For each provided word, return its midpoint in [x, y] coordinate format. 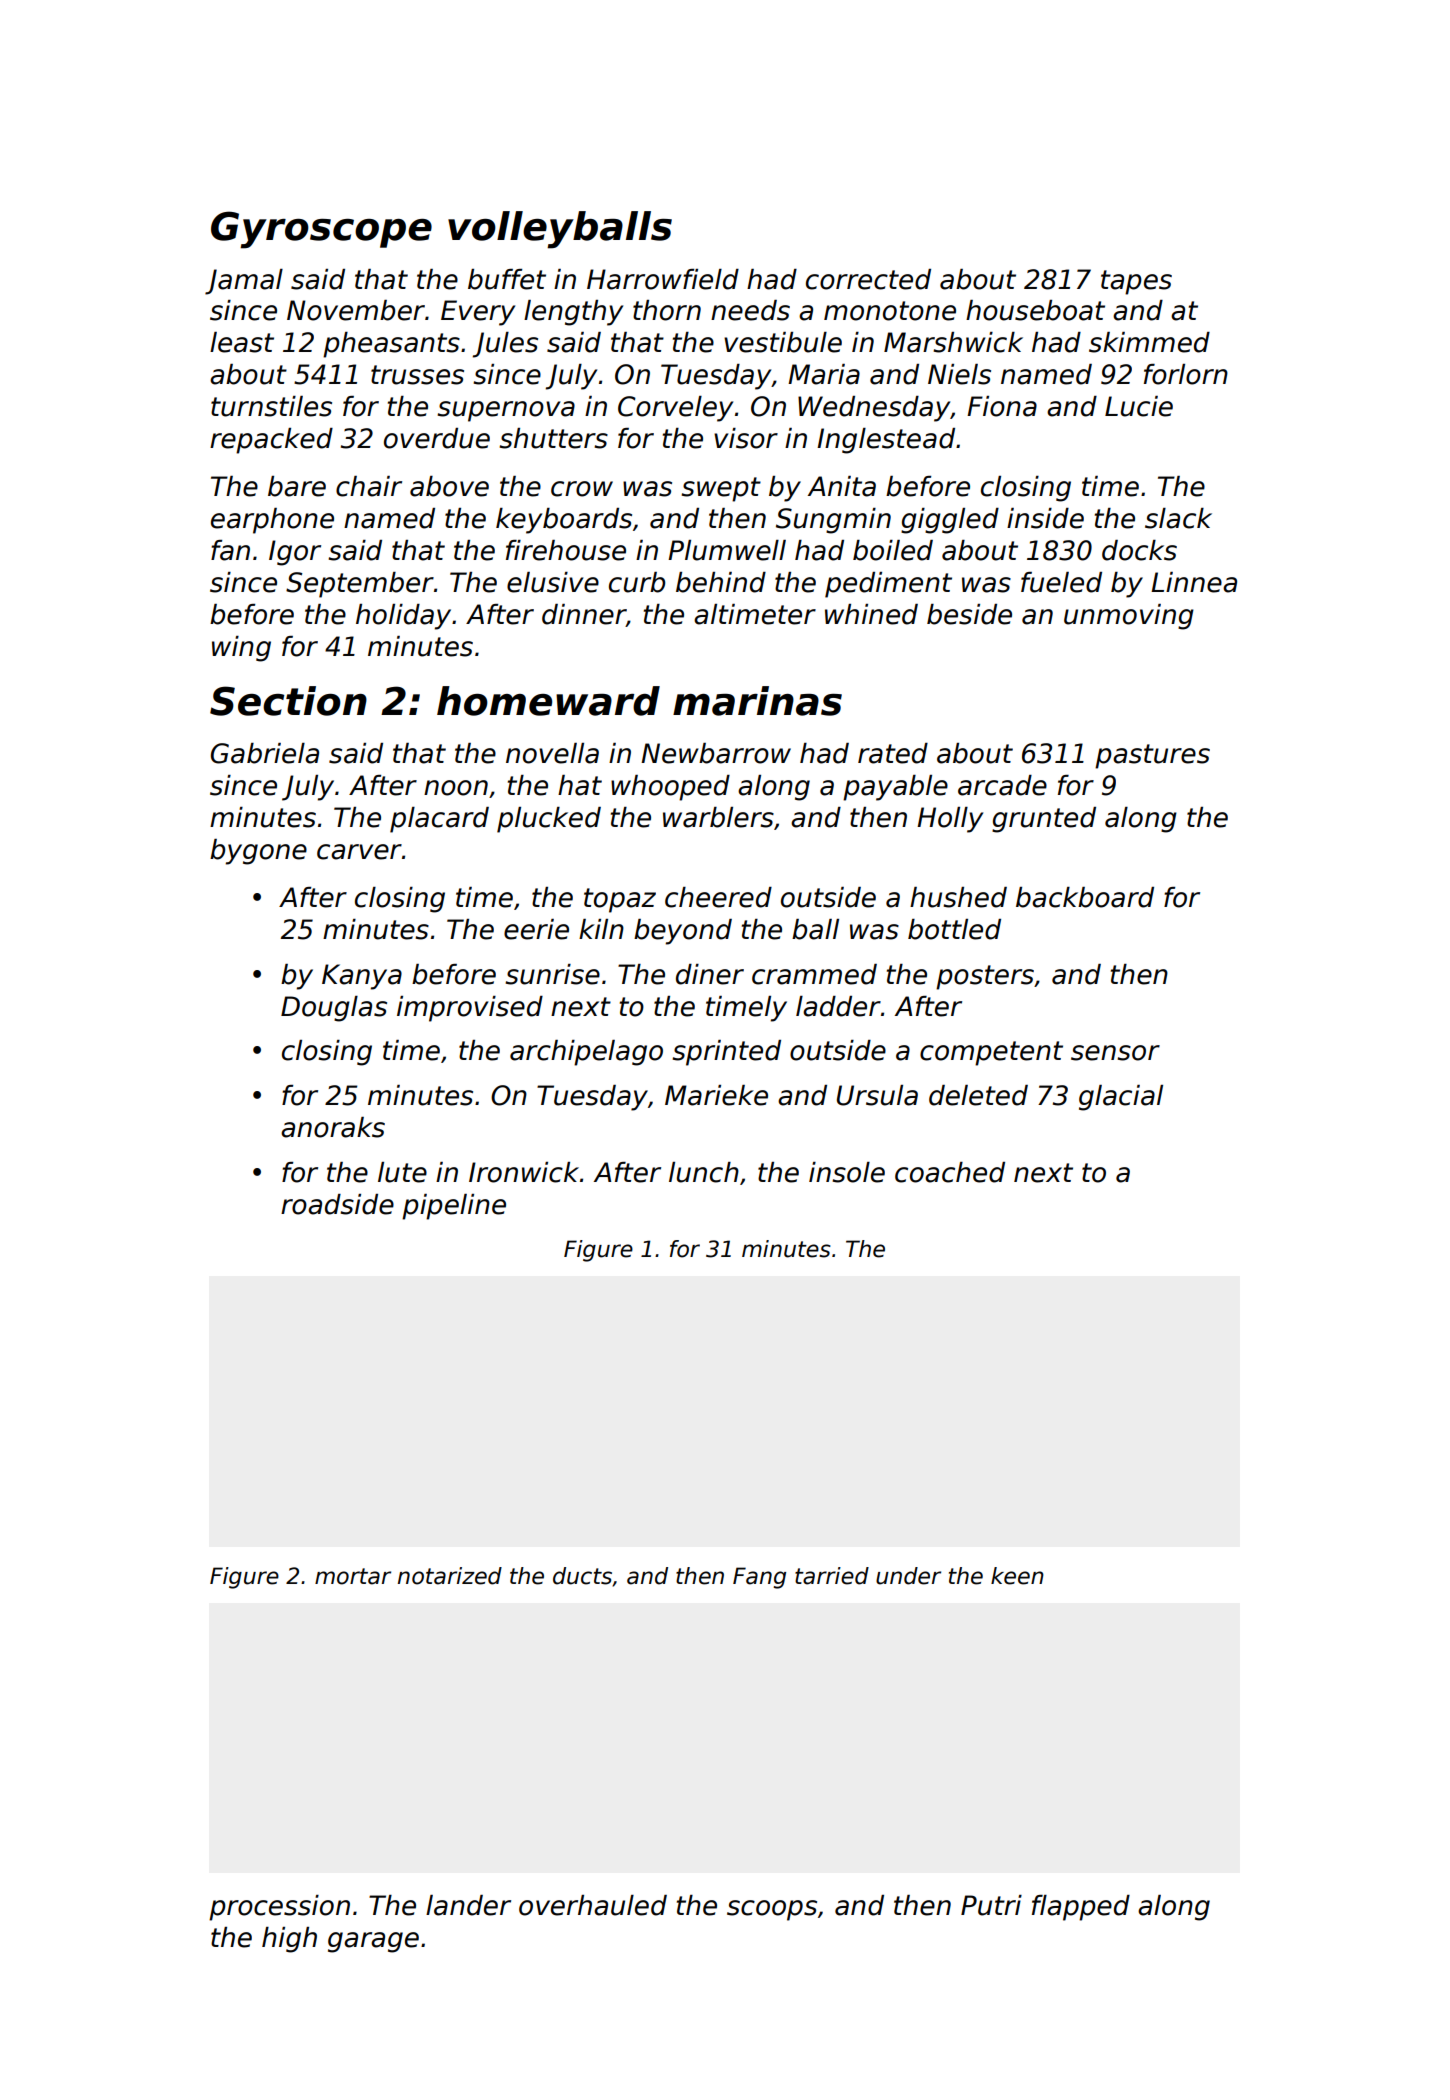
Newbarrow [716, 753]
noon [456, 788]
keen [1017, 1576]
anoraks [333, 1127]
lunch [704, 1172]
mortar [353, 1576]
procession [279, 1908]
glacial [1121, 1098]
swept [721, 489]
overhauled [593, 1905]
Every [478, 313]
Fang [759, 1578]
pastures [1152, 756]
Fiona [1002, 406]
